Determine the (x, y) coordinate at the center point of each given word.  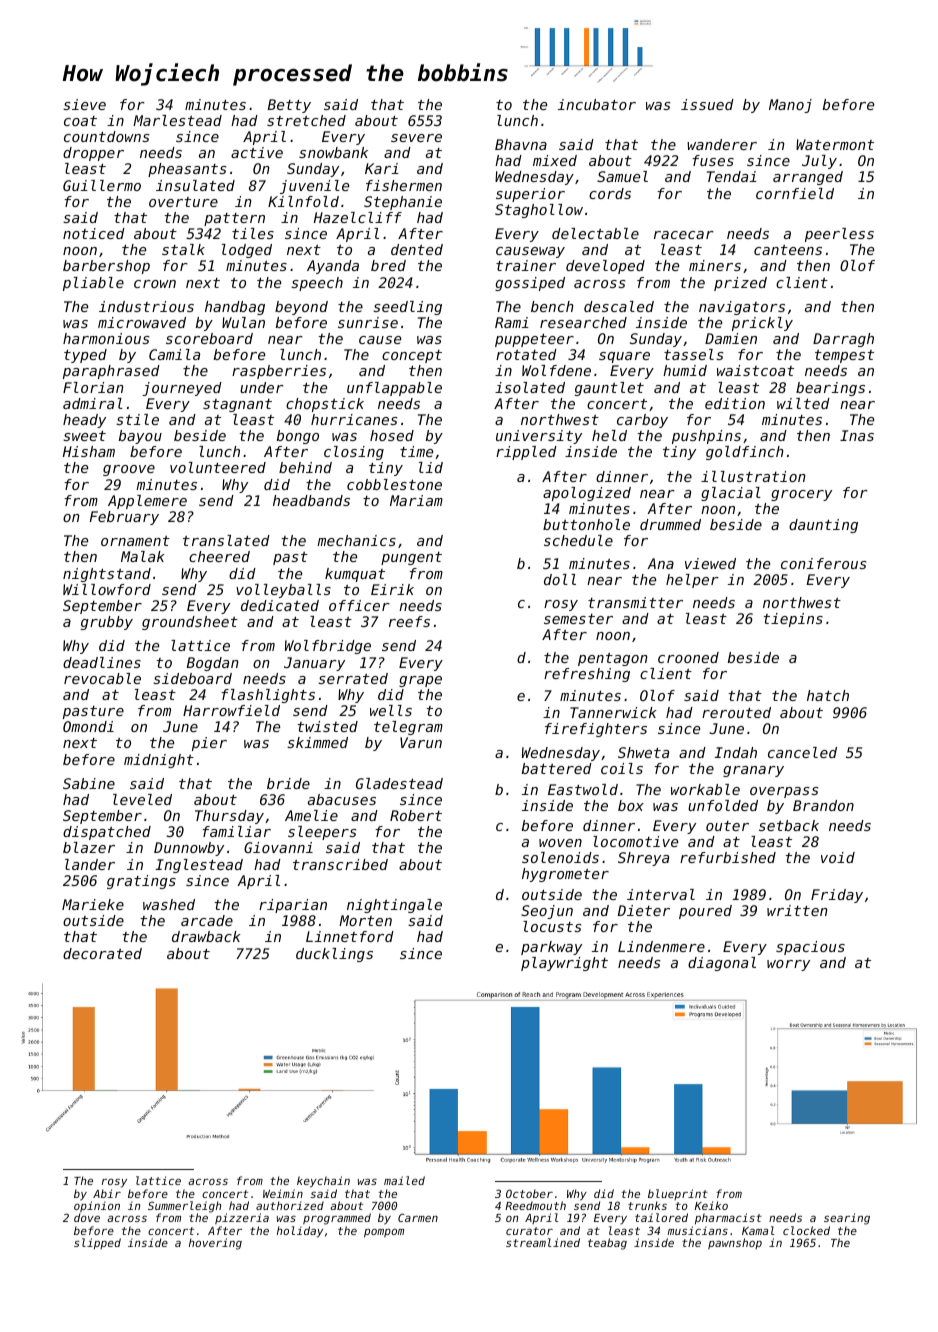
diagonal (722, 964)
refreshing (587, 675)
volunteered (218, 467)
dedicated (280, 605)
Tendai (732, 176)
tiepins (793, 620)
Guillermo (102, 185)
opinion (97, 1207)
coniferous (824, 563)
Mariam (416, 500)
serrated (353, 678)
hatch (828, 695)
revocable (102, 678)
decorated (102, 953)
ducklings (334, 955)
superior (530, 195)
